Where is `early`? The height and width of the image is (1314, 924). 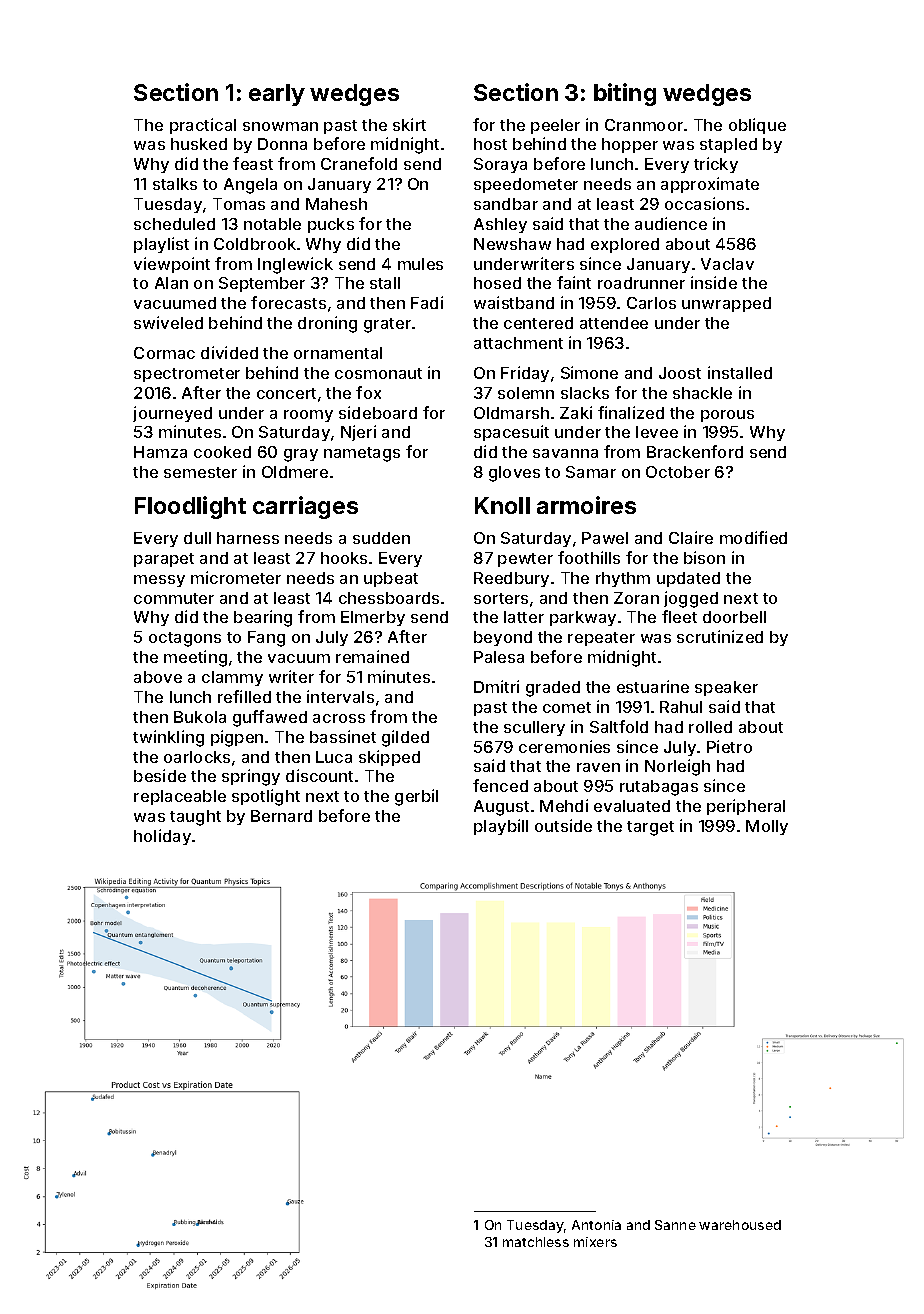
early is located at coordinates (277, 95).
